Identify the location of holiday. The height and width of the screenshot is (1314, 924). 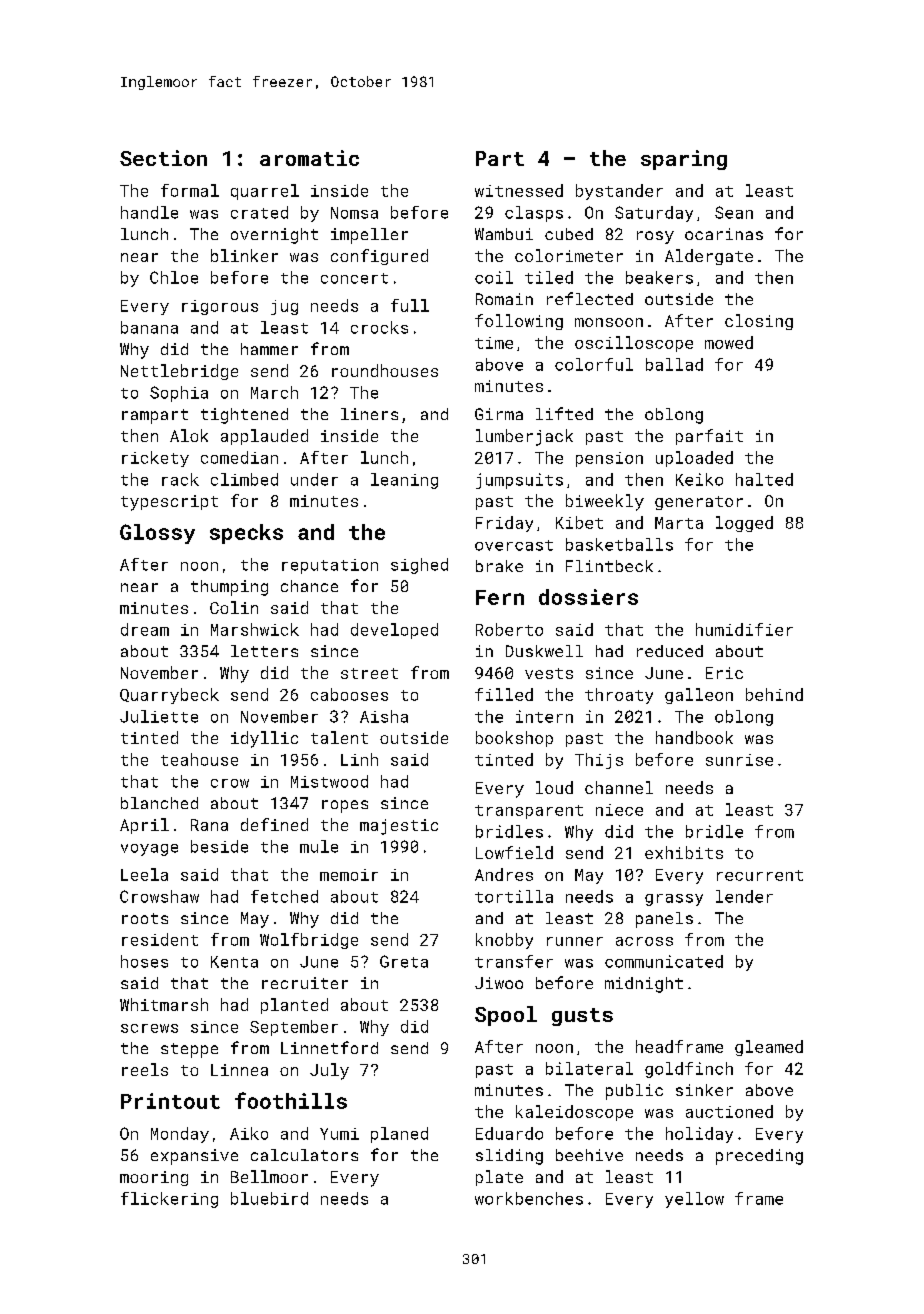
(699, 1135).
